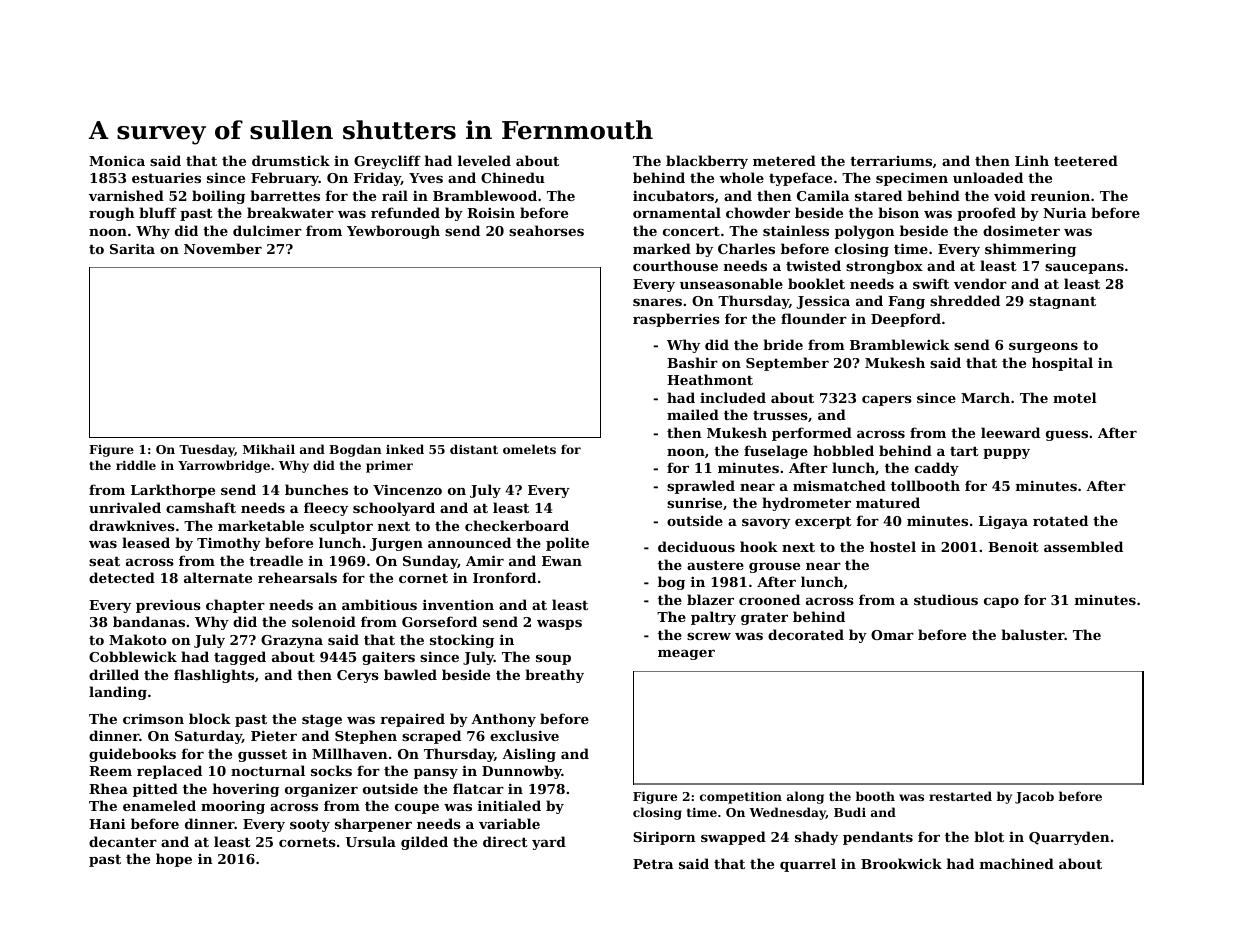 The image size is (1233, 952). I want to click on barrettes, so click(285, 195).
